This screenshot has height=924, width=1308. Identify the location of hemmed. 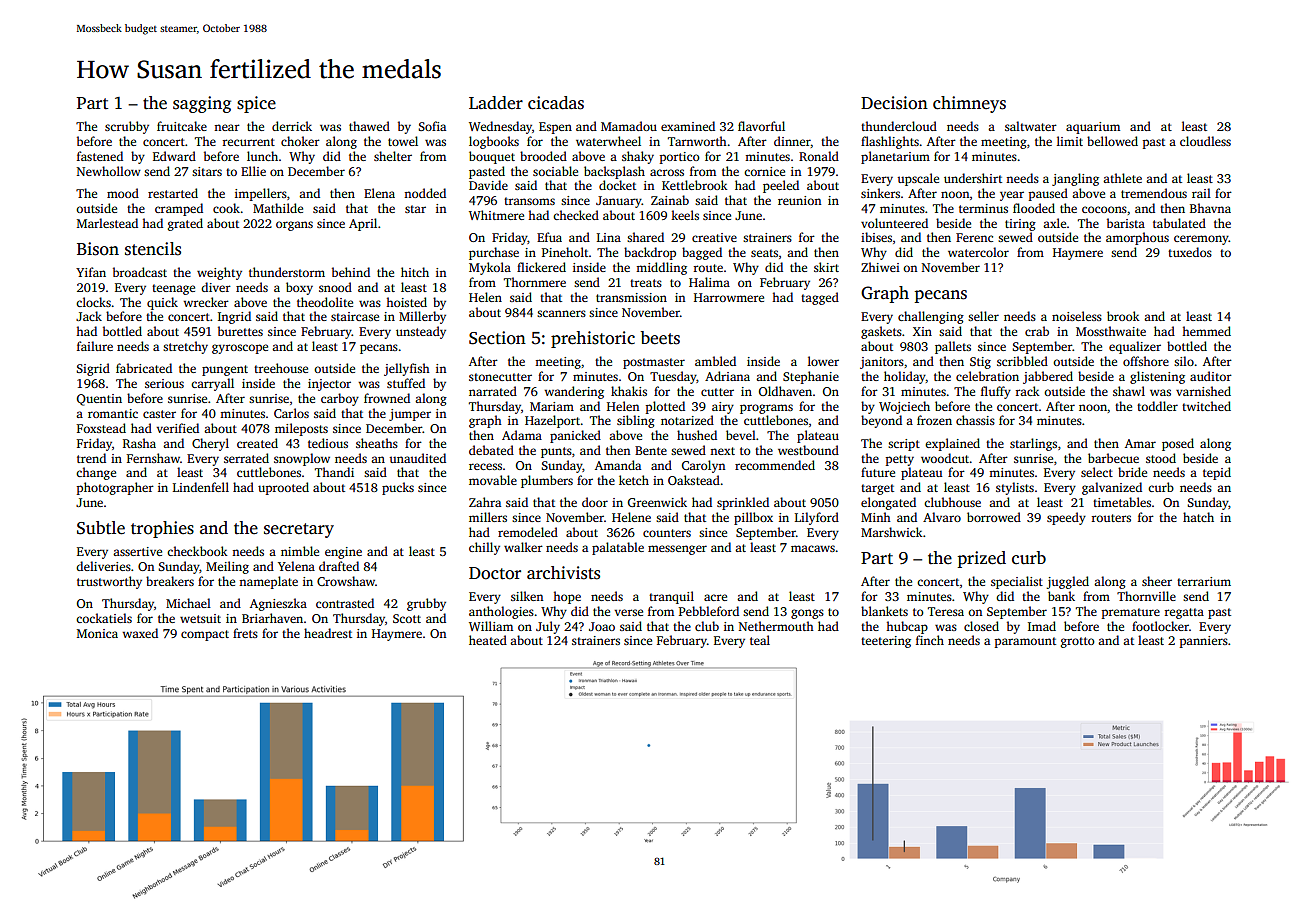
(1206, 331).
